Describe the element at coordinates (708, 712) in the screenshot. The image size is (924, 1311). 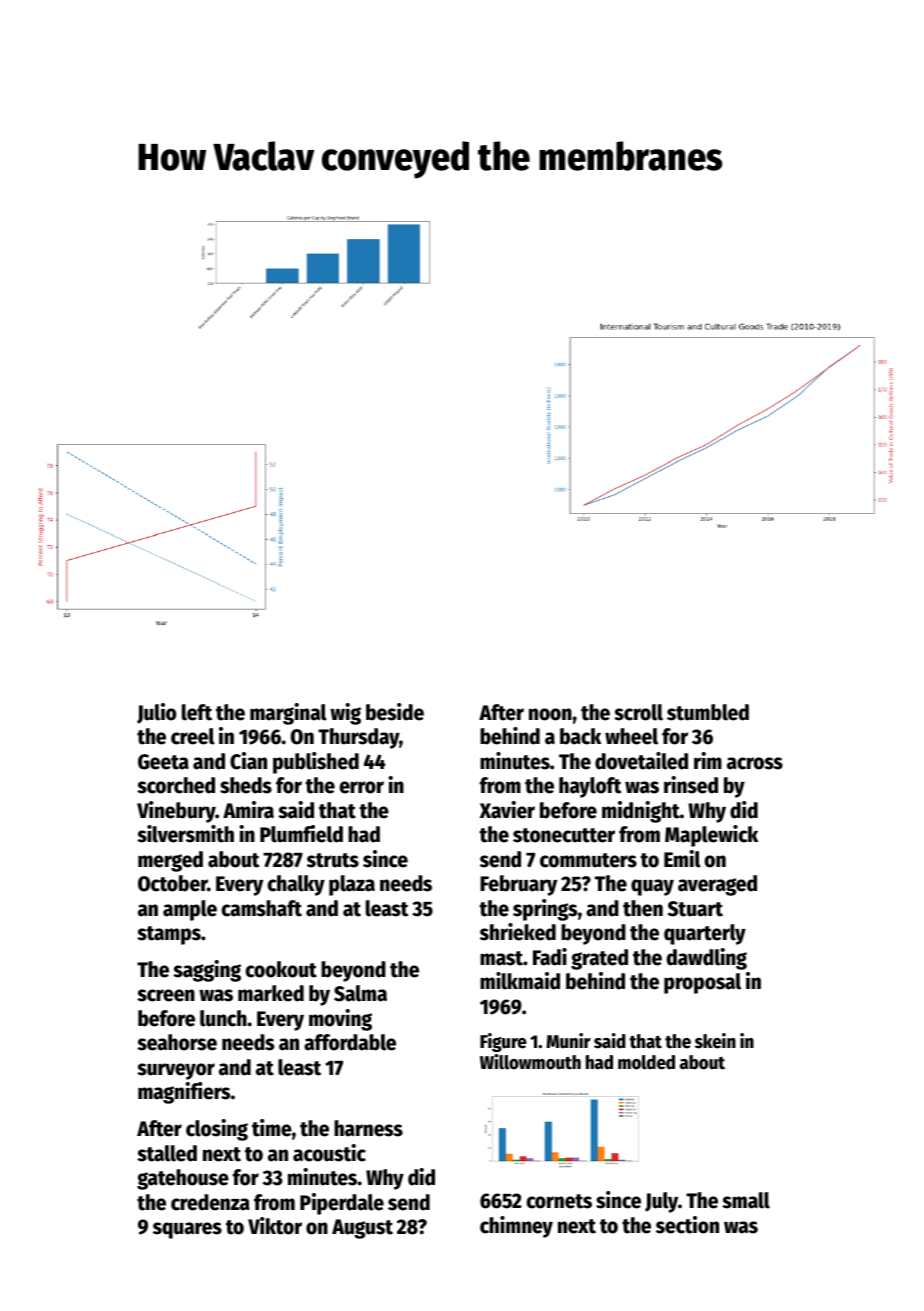
I see `stumbled` at that location.
